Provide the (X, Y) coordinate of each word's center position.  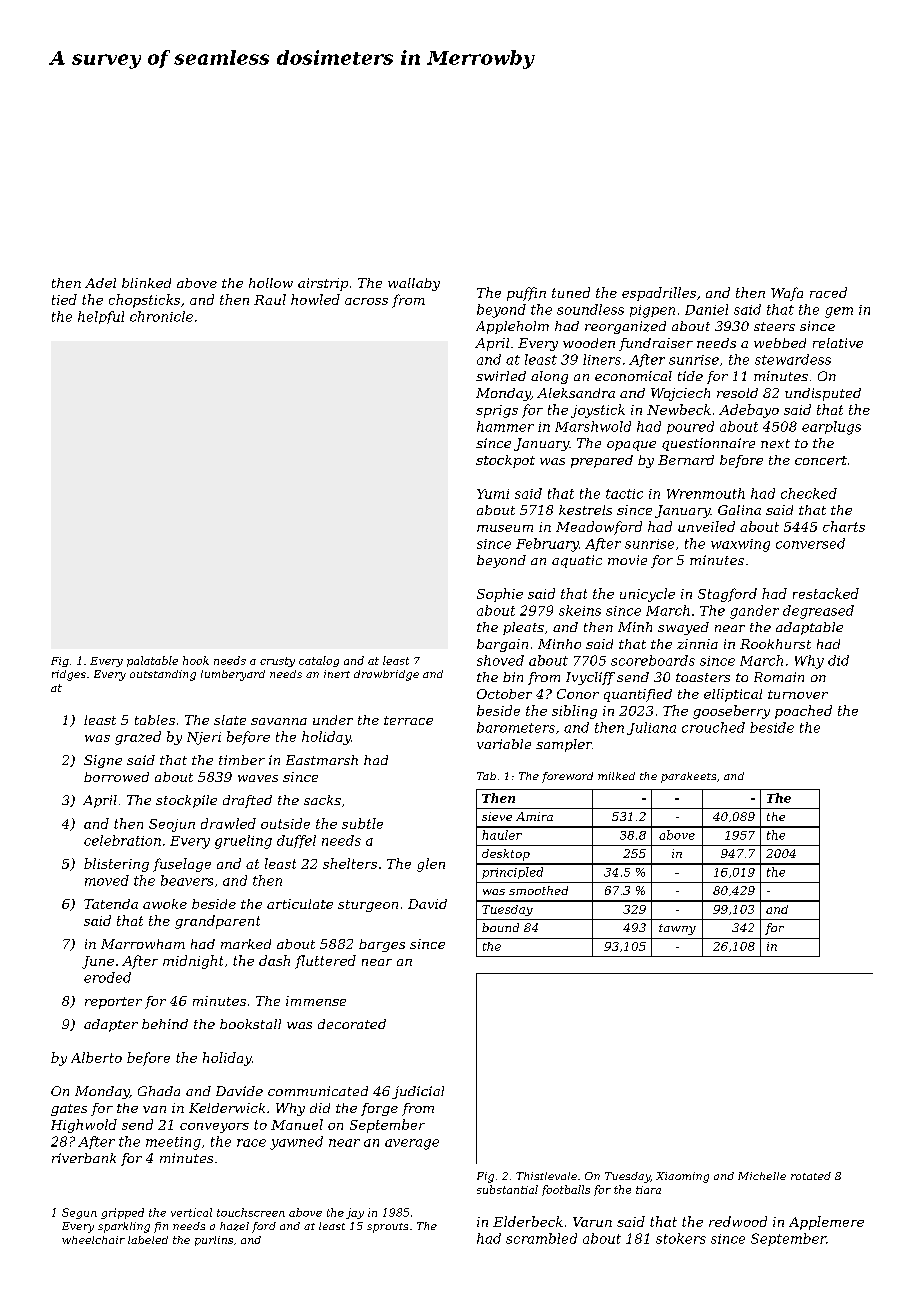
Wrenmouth (706, 493)
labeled (148, 1240)
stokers (681, 1238)
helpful (101, 317)
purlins (214, 1241)
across (366, 301)
